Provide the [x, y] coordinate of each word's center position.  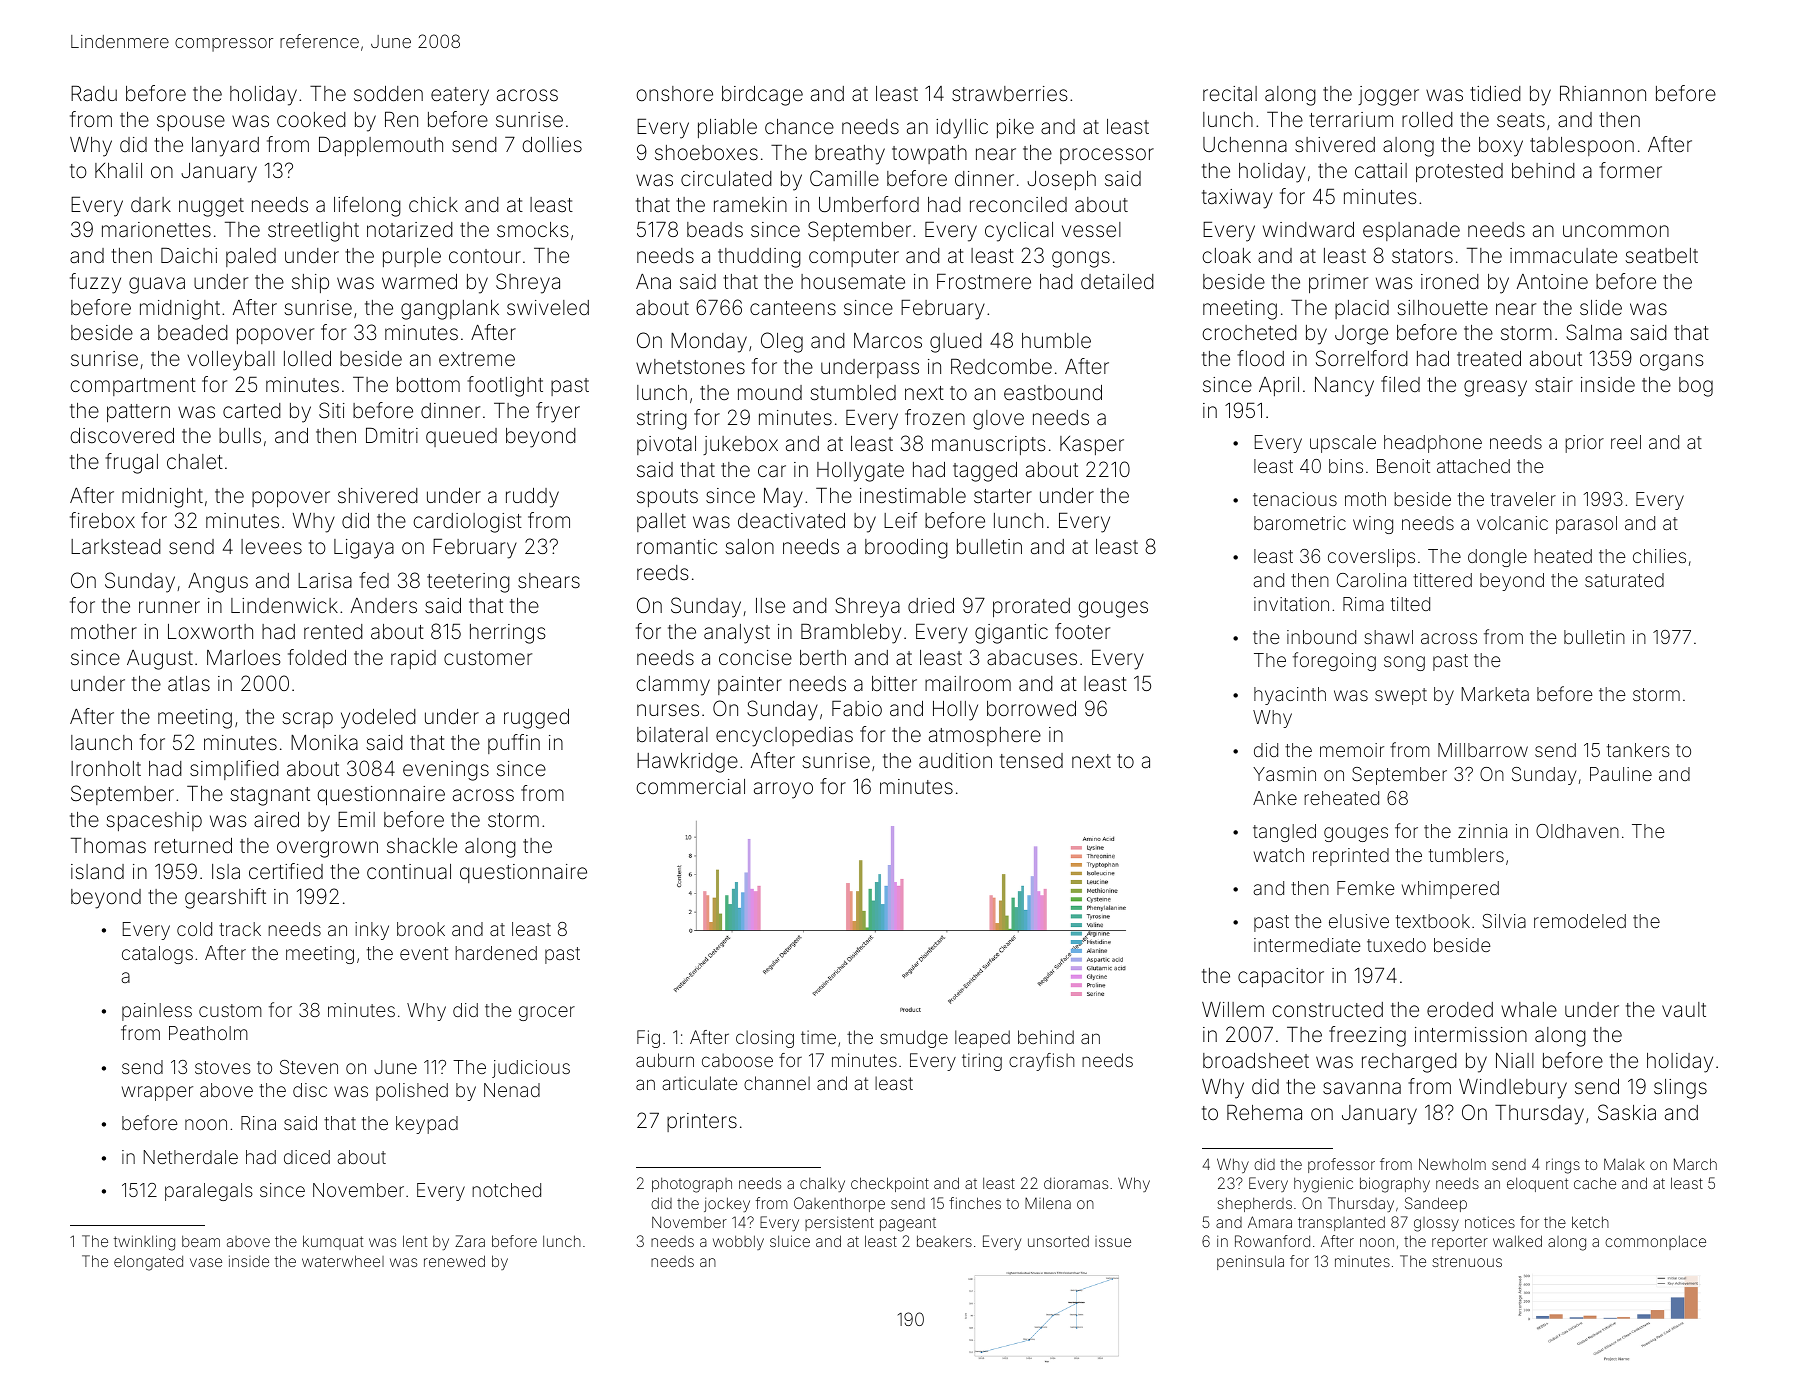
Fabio [857, 708]
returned [193, 845]
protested [1459, 172]
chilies [1659, 556]
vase [206, 1262]
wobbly [738, 1242]
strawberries [1009, 93]
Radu [94, 93]
